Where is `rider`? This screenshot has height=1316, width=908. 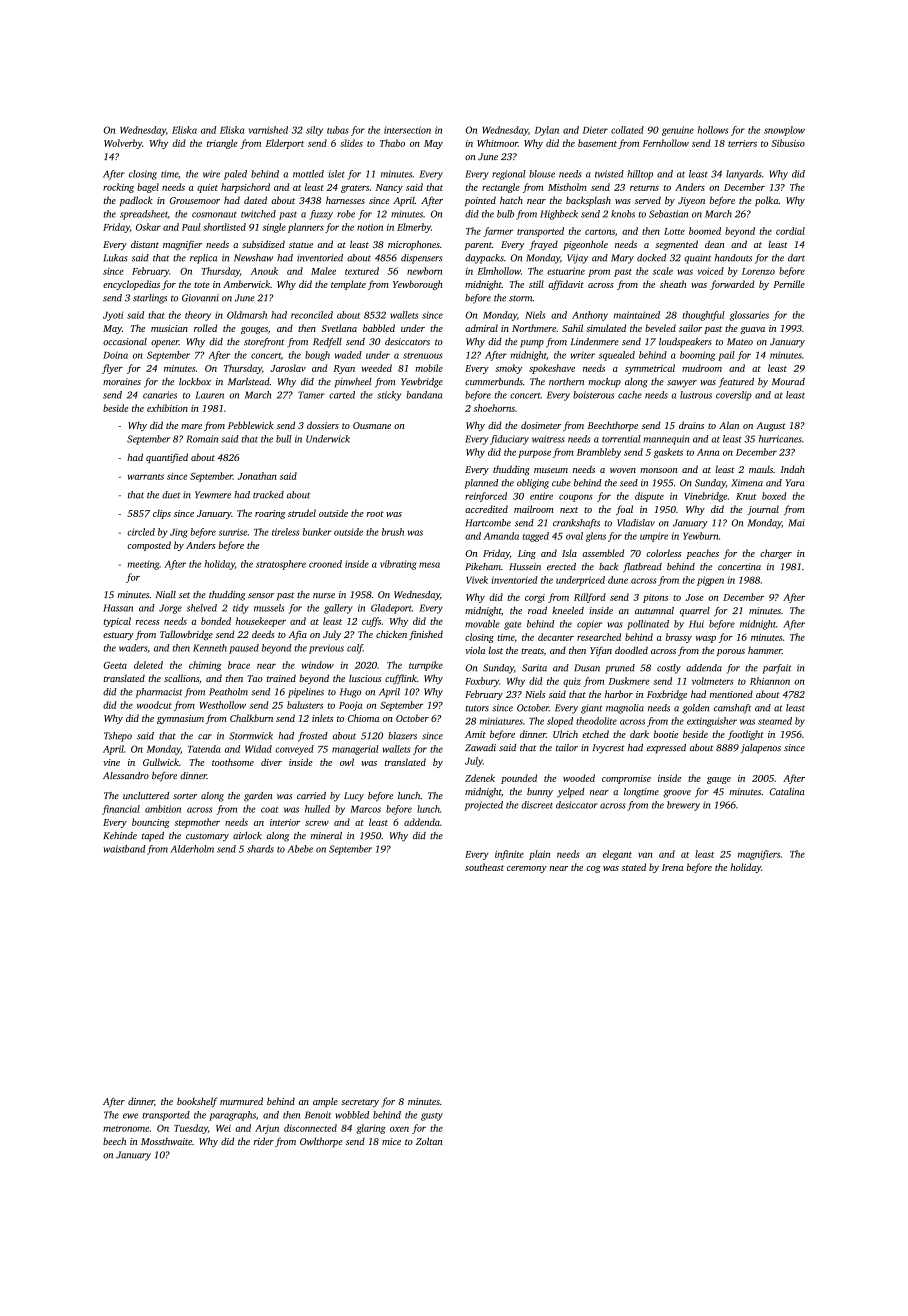
rider is located at coordinates (264, 1141).
